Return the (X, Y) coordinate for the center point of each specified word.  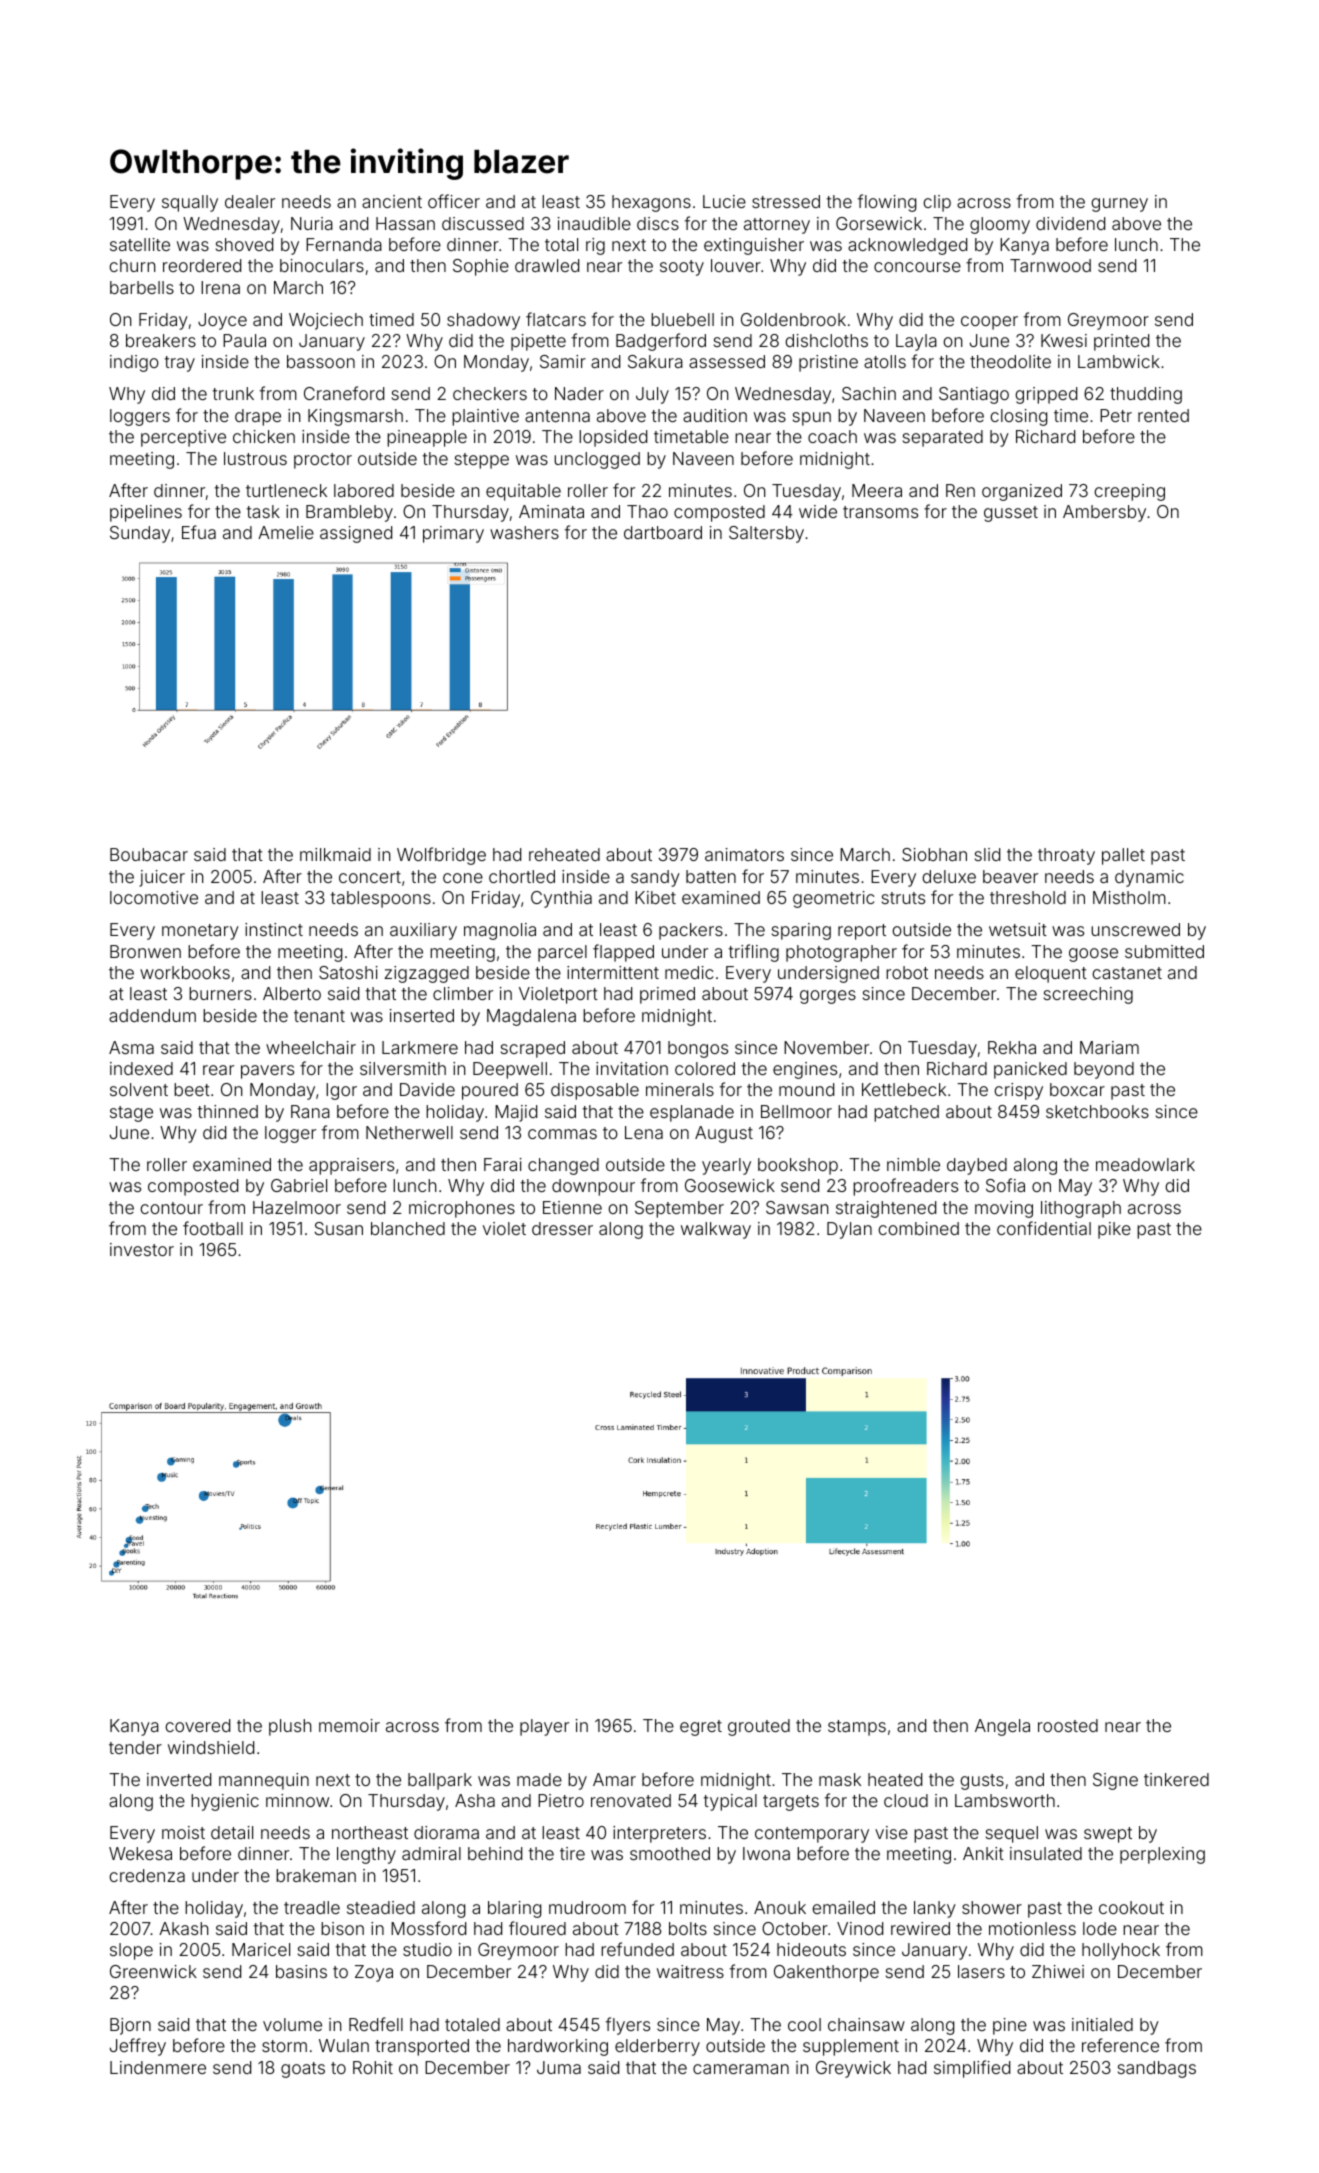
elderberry (657, 2047)
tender (135, 1747)
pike (1114, 1230)
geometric (834, 899)
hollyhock (1121, 1951)
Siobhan (934, 854)
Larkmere (420, 1047)
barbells (142, 287)
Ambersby (1104, 513)
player (544, 1727)
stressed (786, 201)
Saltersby (766, 534)
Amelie (286, 532)
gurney (1119, 205)
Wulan (344, 2045)
